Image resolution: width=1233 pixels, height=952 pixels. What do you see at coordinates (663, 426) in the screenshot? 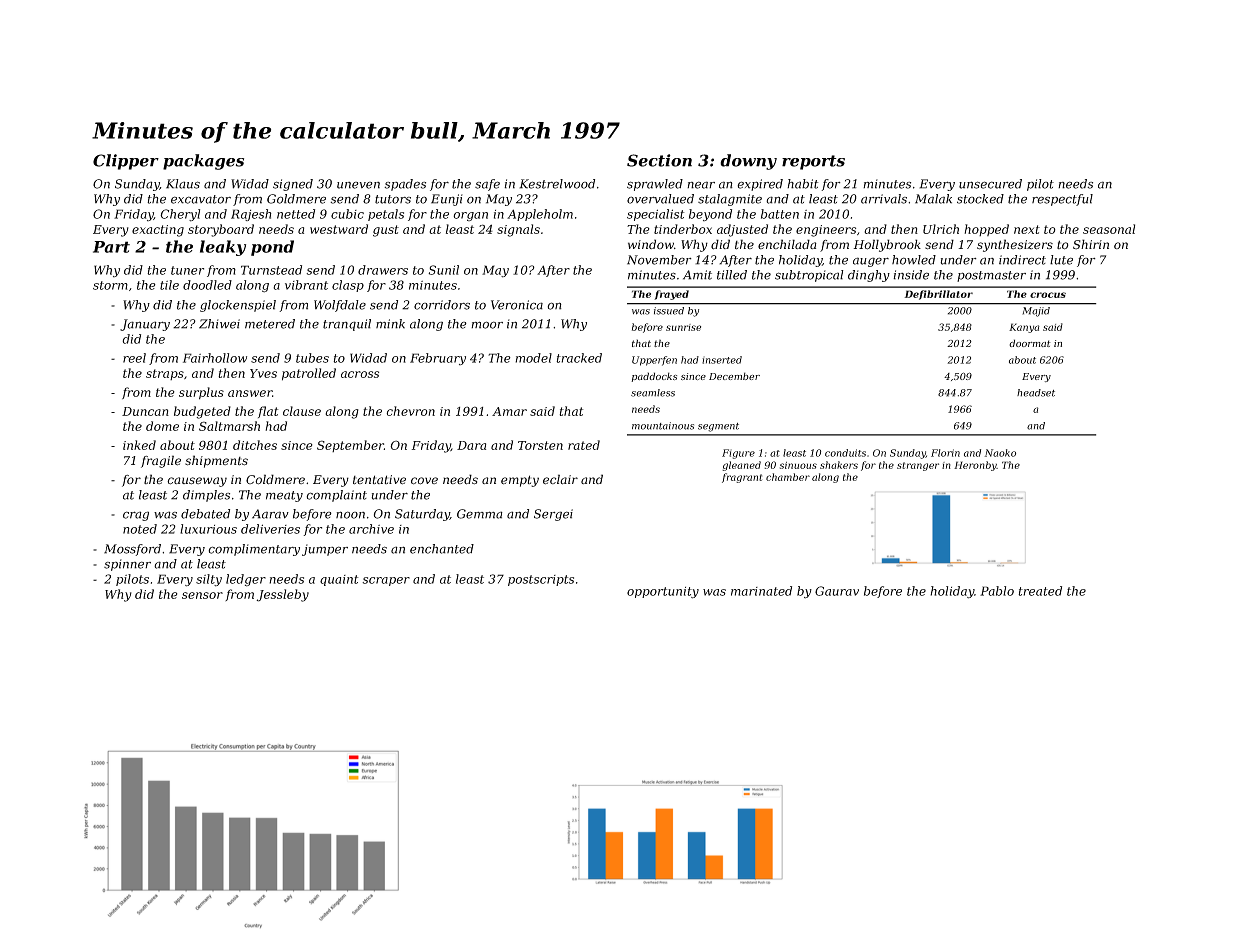
I see `mountainous` at bounding box center [663, 426].
